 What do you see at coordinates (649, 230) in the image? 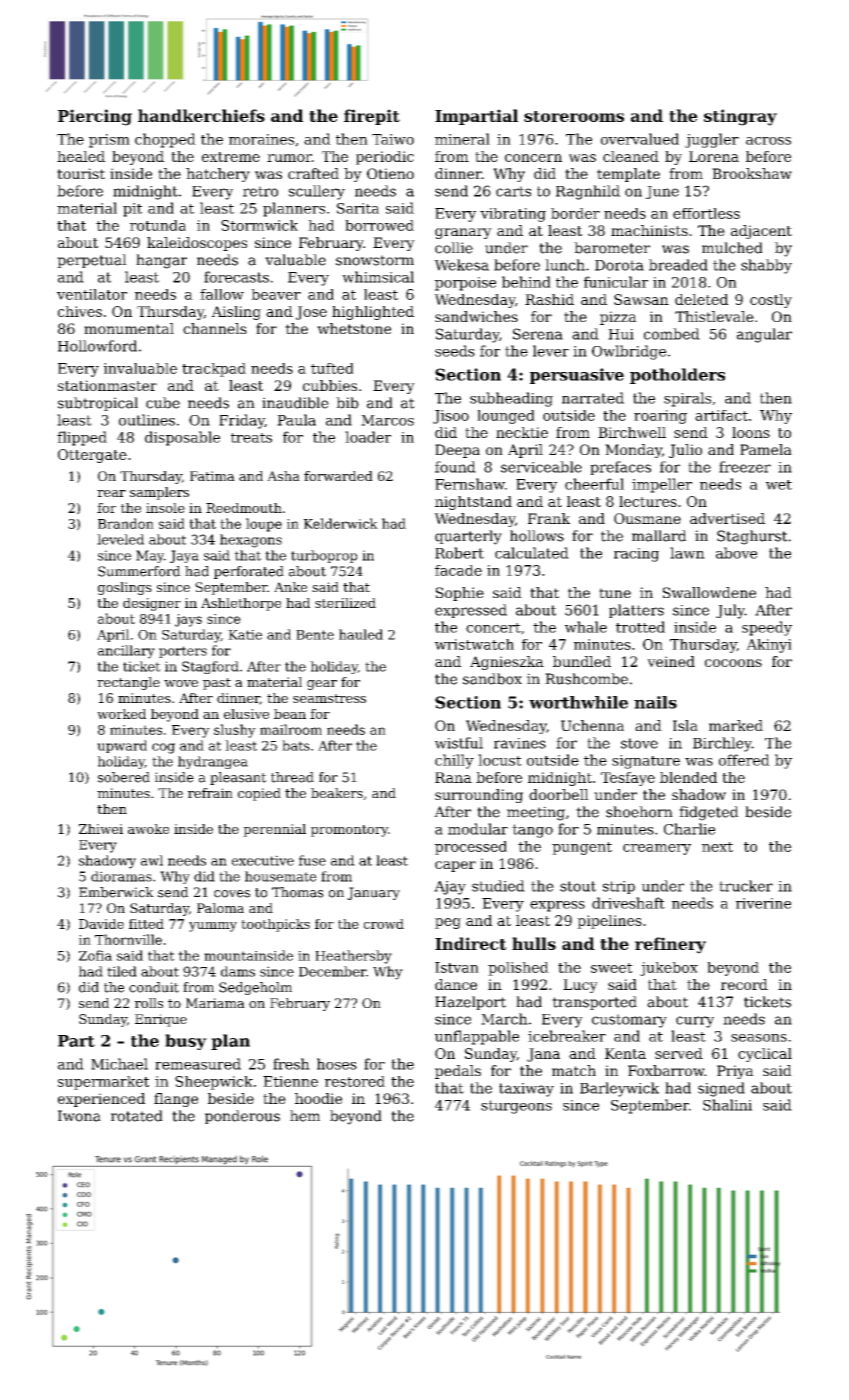
I see `machinists` at bounding box center [649, 230].
